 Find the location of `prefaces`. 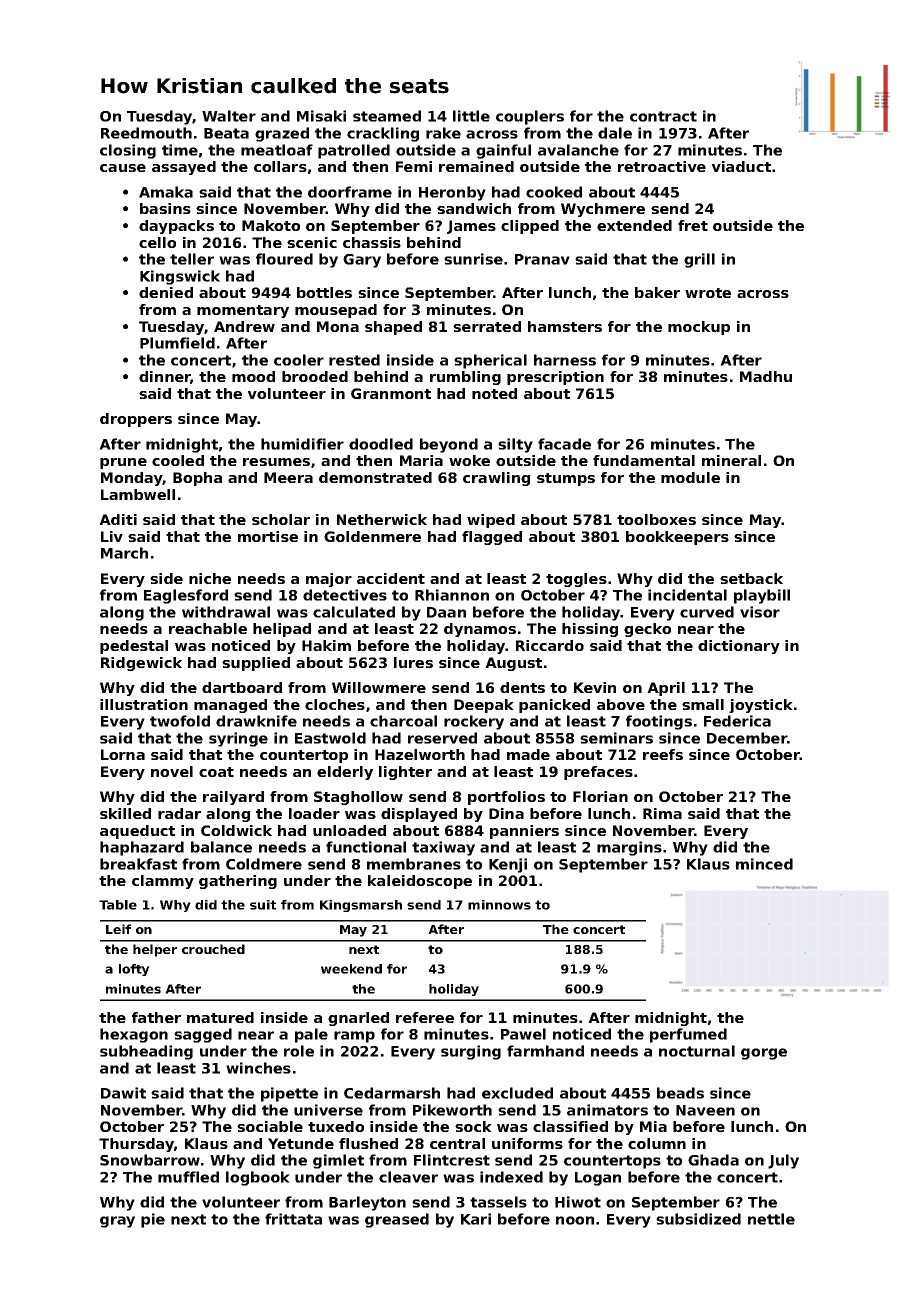

prefaces is located at coordinates (598, 773).
